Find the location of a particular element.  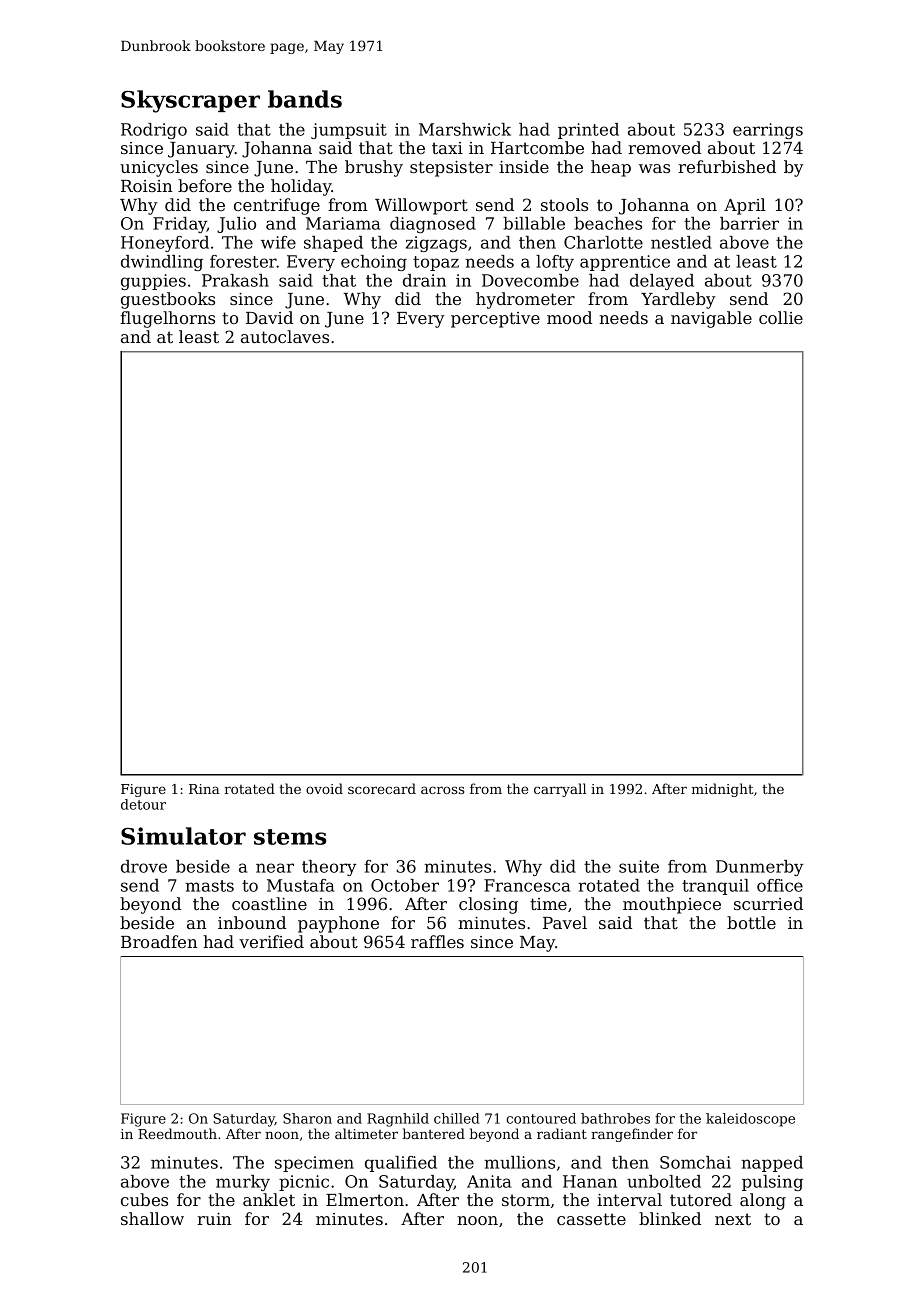

delayed is located at coordinates (662, 282).
